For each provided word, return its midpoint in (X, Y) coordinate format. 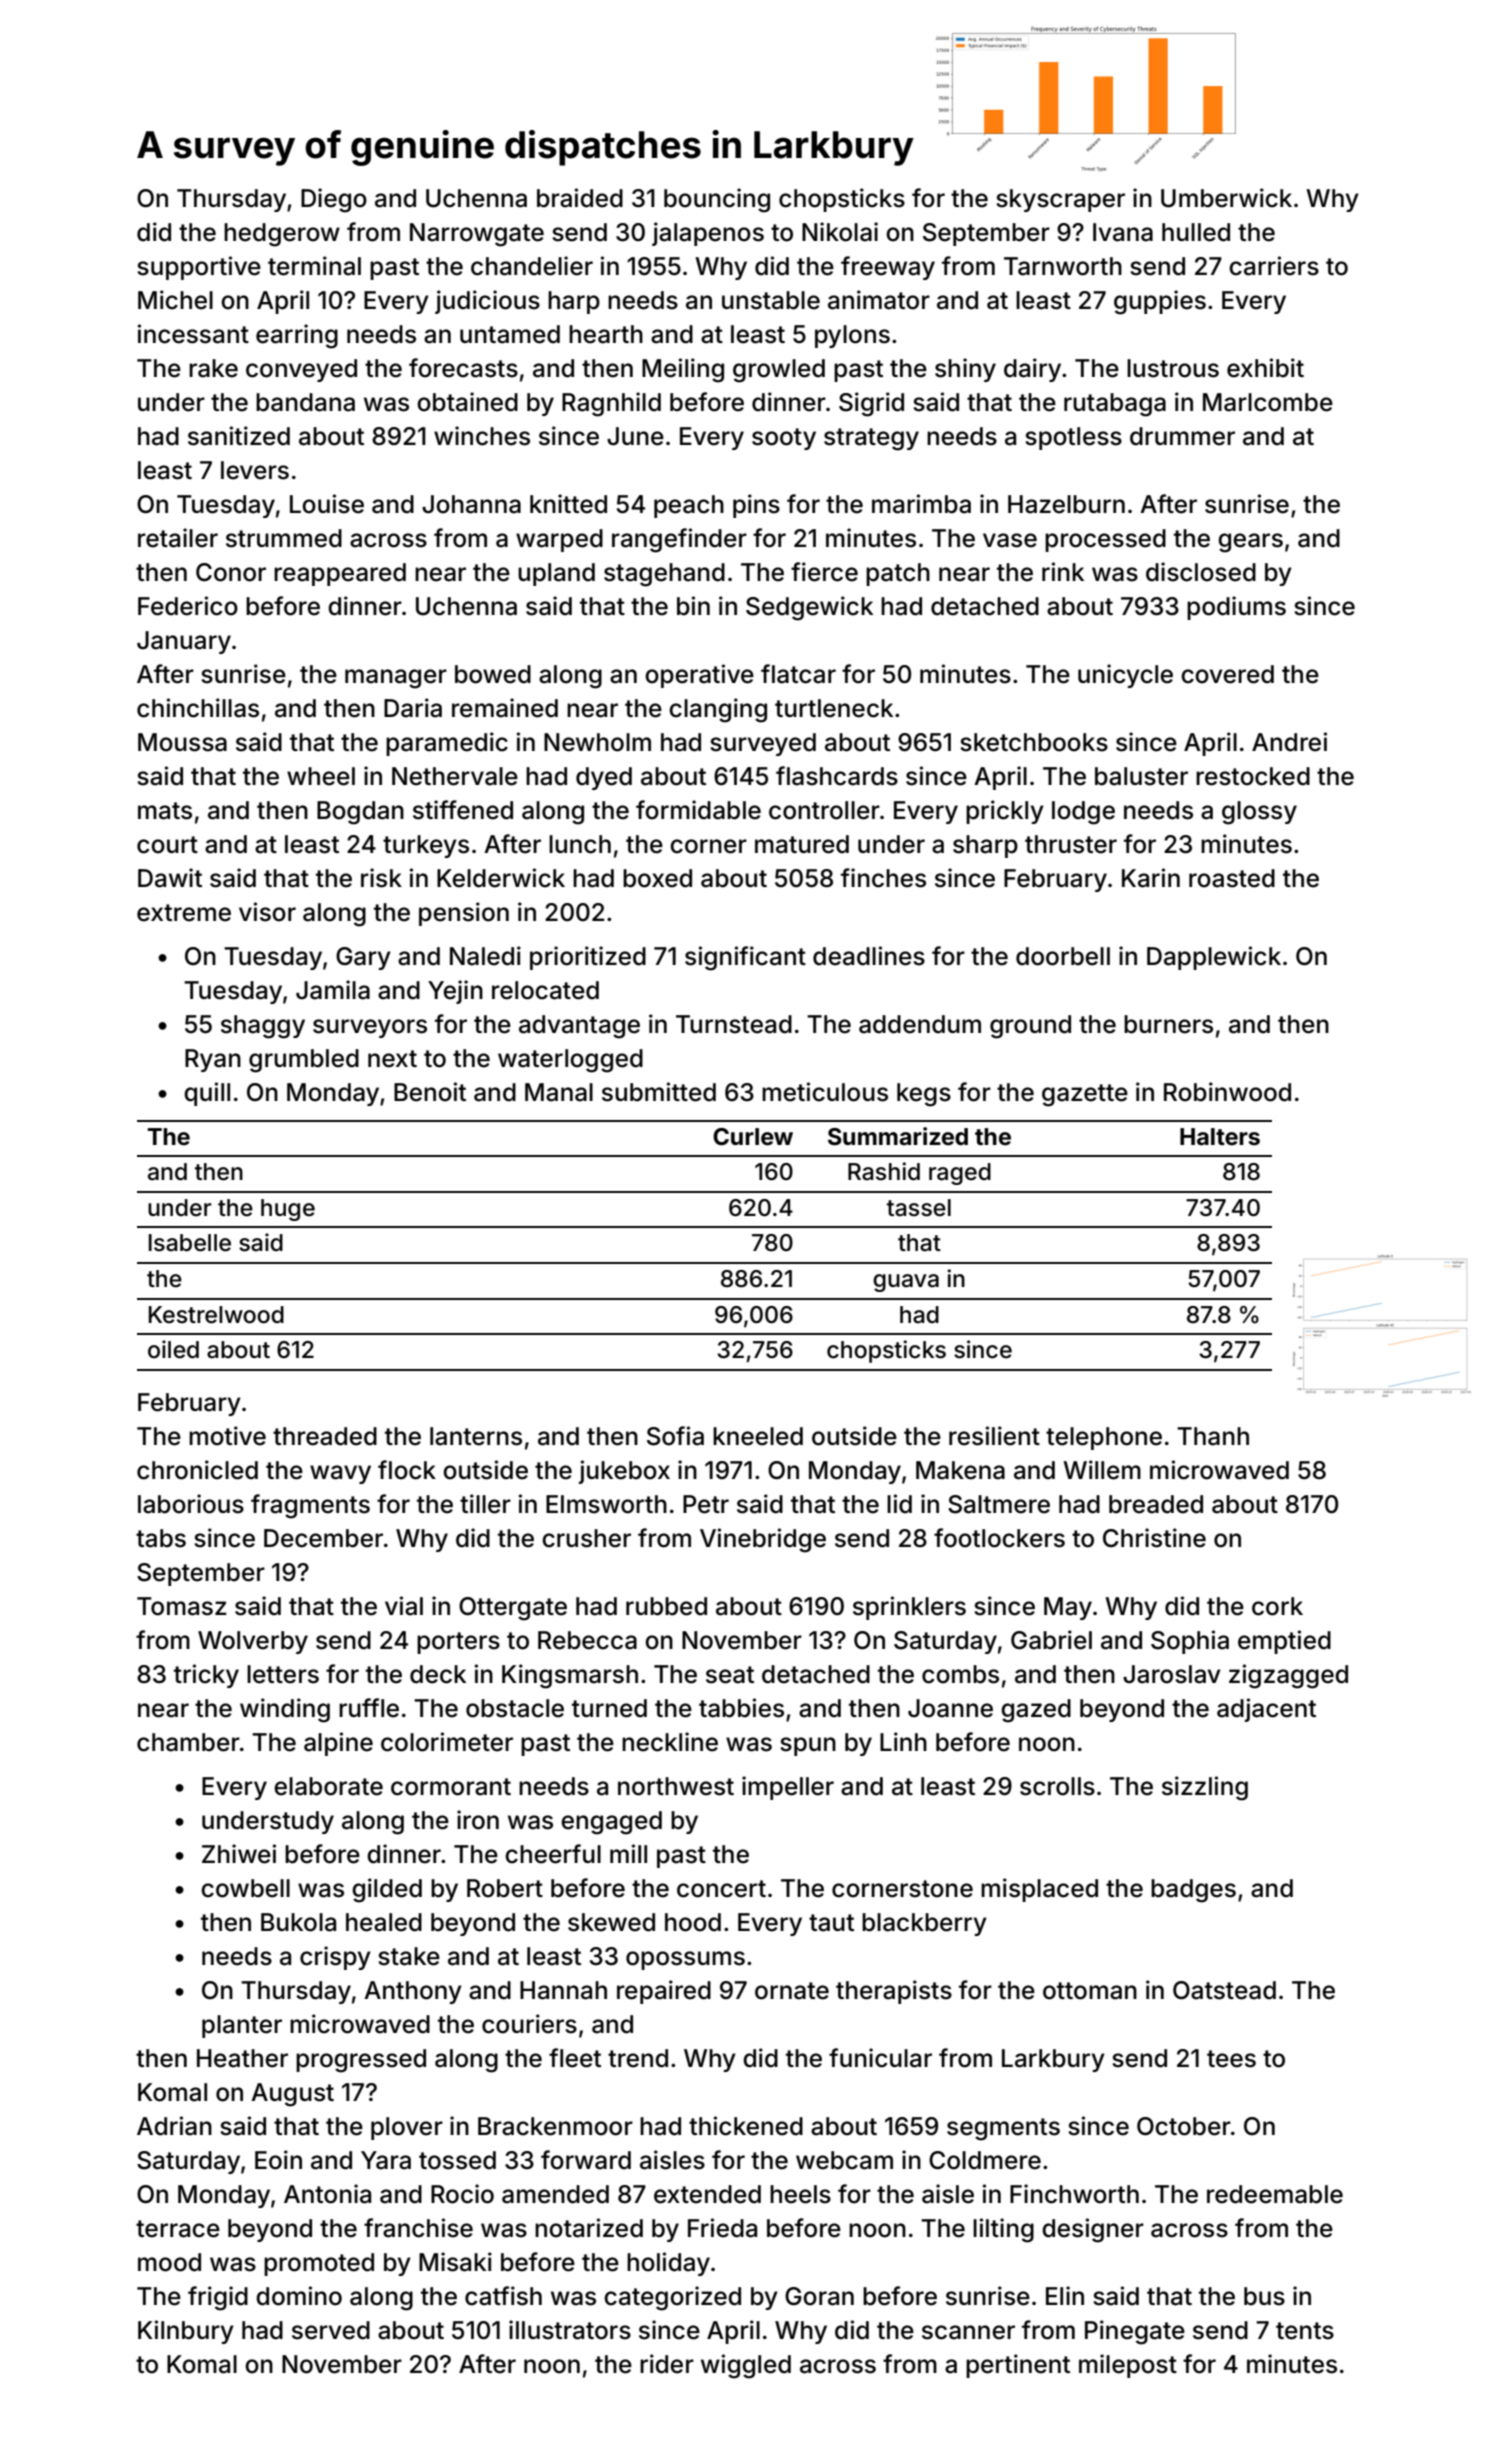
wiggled (746, 2366)
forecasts (463, 368)
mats (165, 811)
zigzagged (1288, 1676)
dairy (1032, 370)
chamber (188, 1742)
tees (1231, 2059)
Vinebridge (763, 1540)
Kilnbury (186, 2332)
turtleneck (834, 708)
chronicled (197, 1470)
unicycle (1125, 676)
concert (721, 1889)
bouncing (717, 200)
